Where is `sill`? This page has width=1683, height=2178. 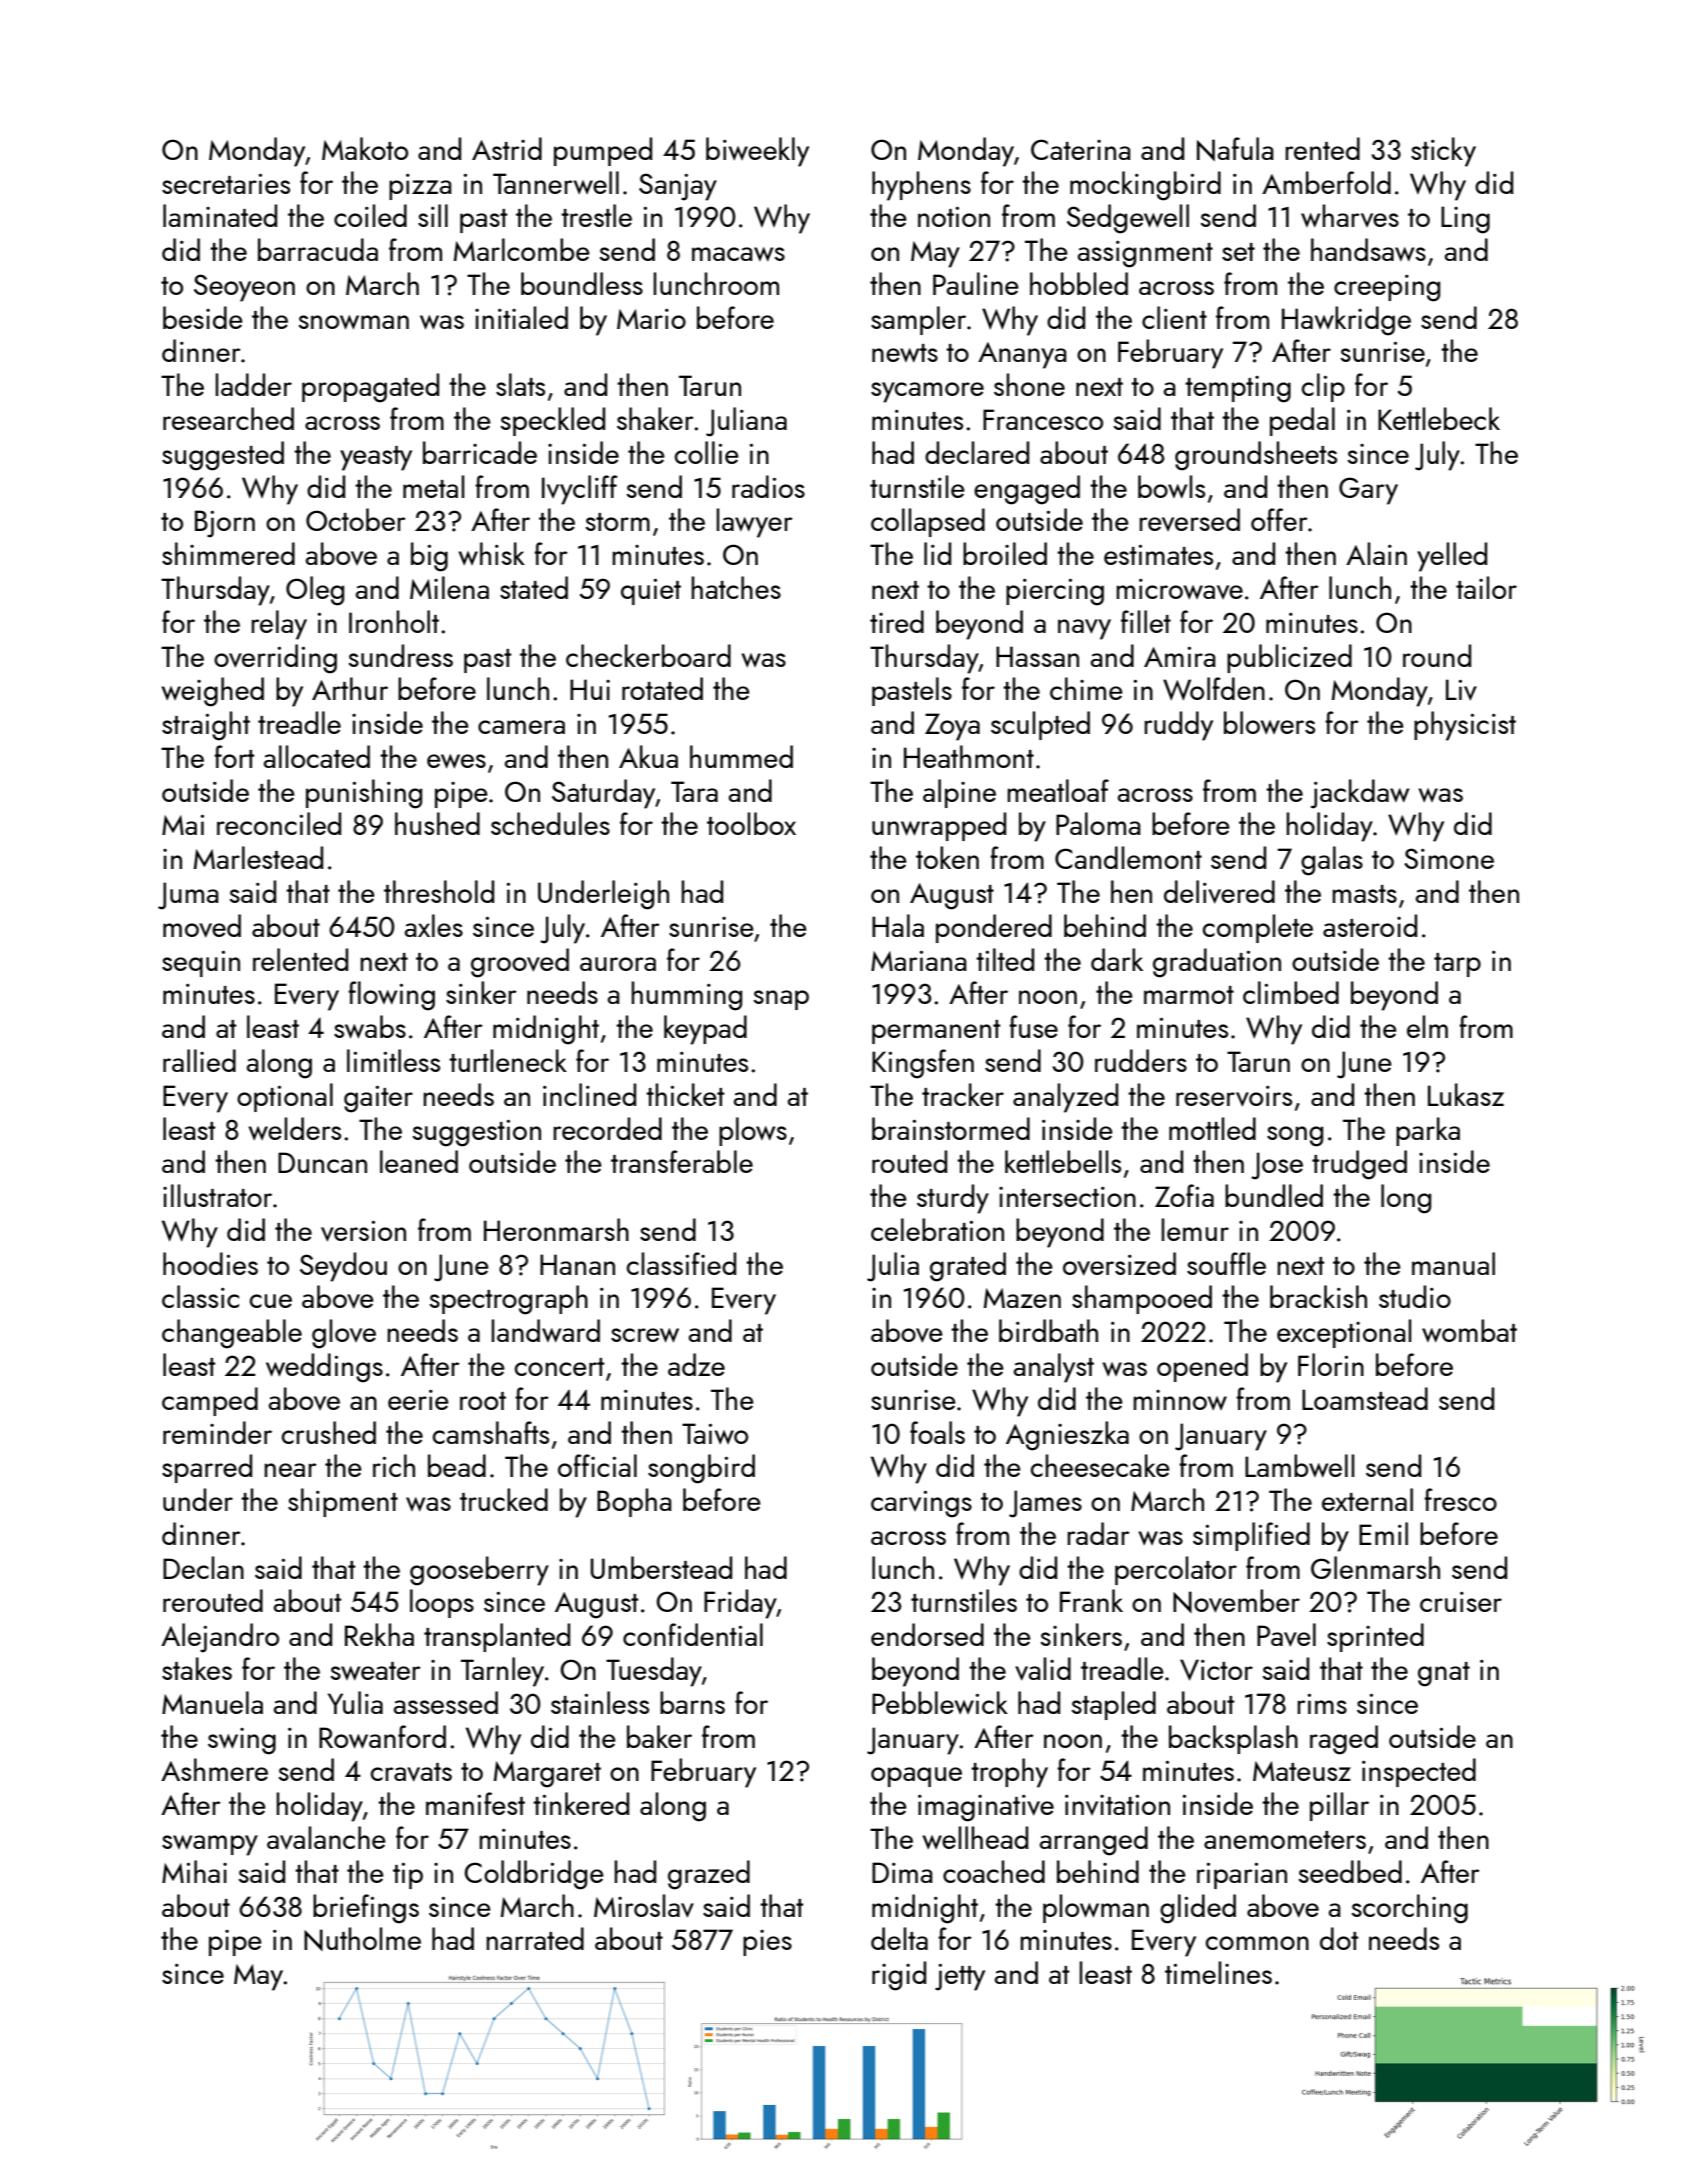 sill is located at coordinates (433, 215).
